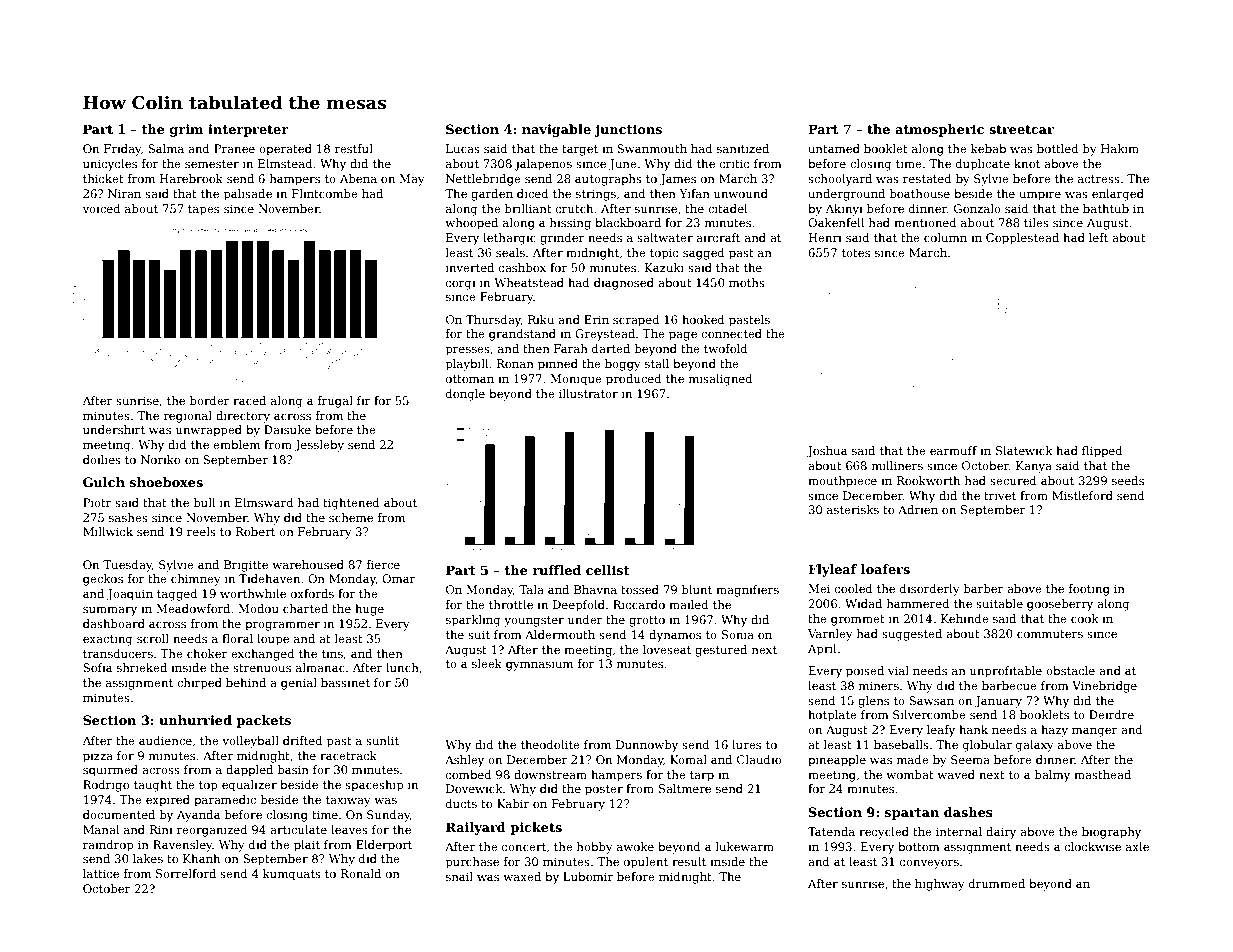 The width and height of the screenshot is (1233, 952). Describe the element at coordinates (510, 252) in the screenshot. I see `seals` at that location.
